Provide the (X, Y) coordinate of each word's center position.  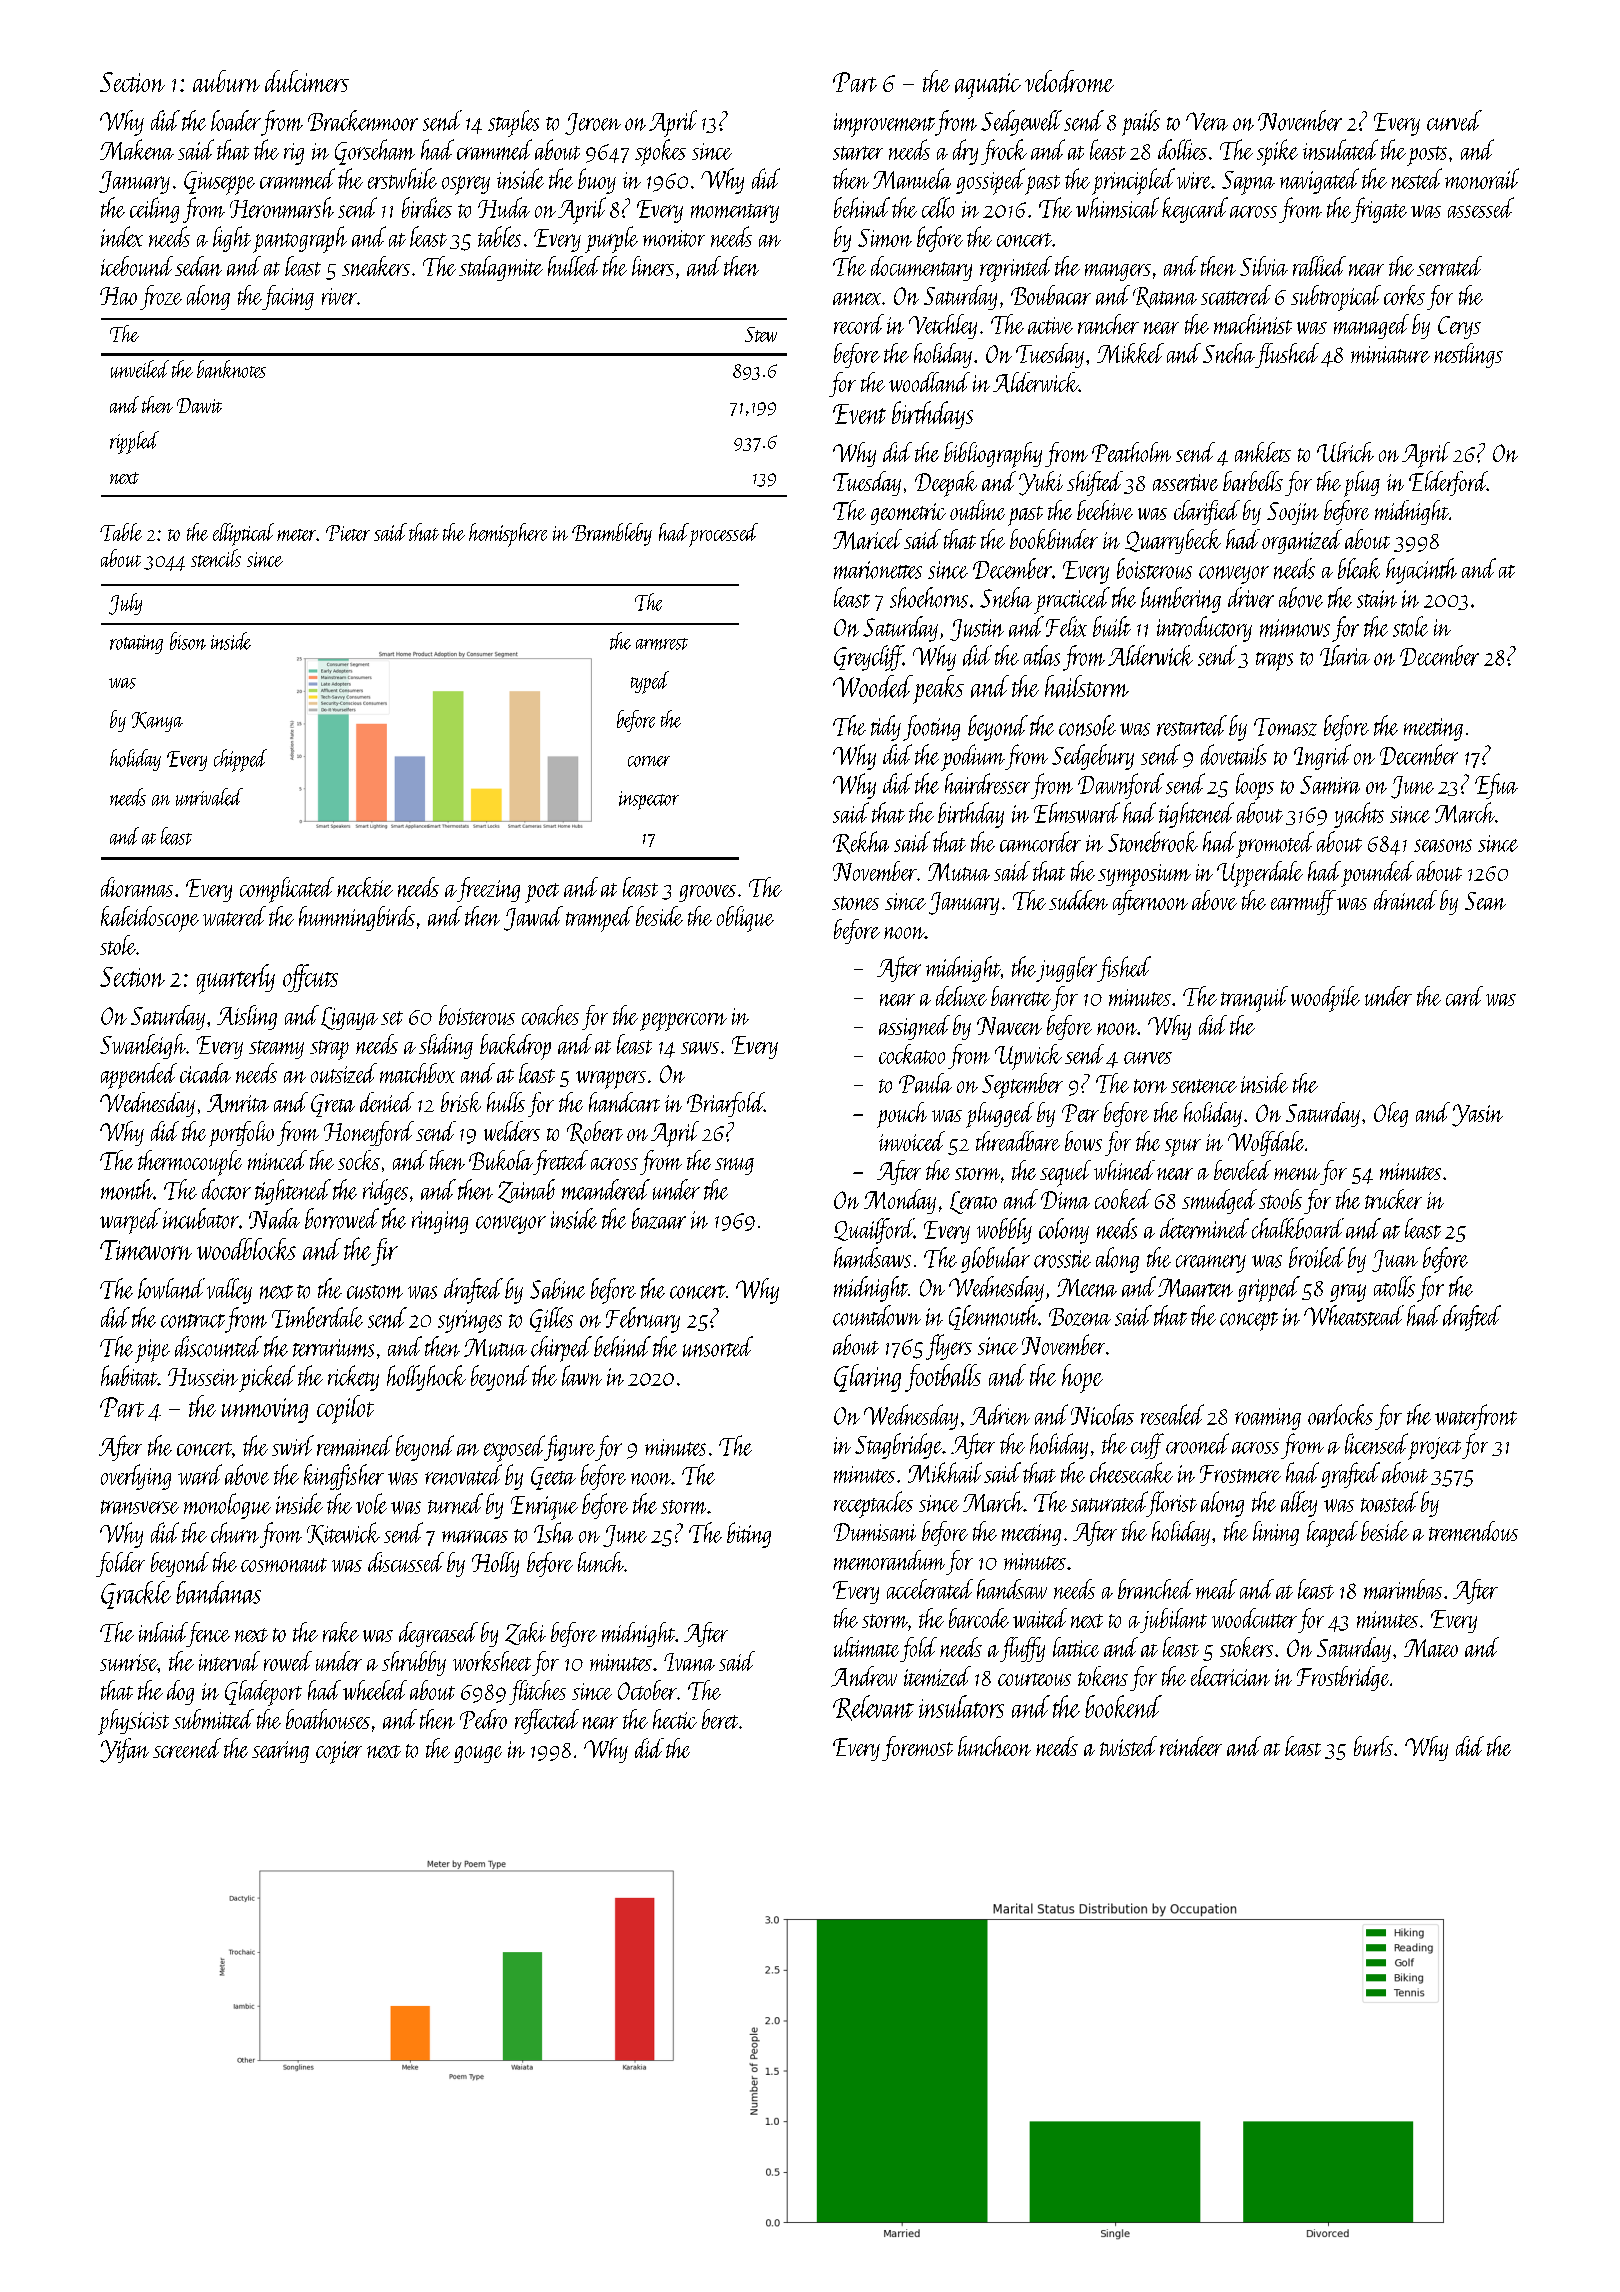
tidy (886, 728)
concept (1249, 1321)
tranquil (1254, 999)
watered (234, 916)
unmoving (265, 1410)
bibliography (993, 455)
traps (1274, 661)
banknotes (231, 369)
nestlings (1468, 355)
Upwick (1028, 1057)
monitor (674, 238)
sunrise (129, 1662)
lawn (582, 1375)
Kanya (157, 722)
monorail (1482, 178)
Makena (137, 149)
